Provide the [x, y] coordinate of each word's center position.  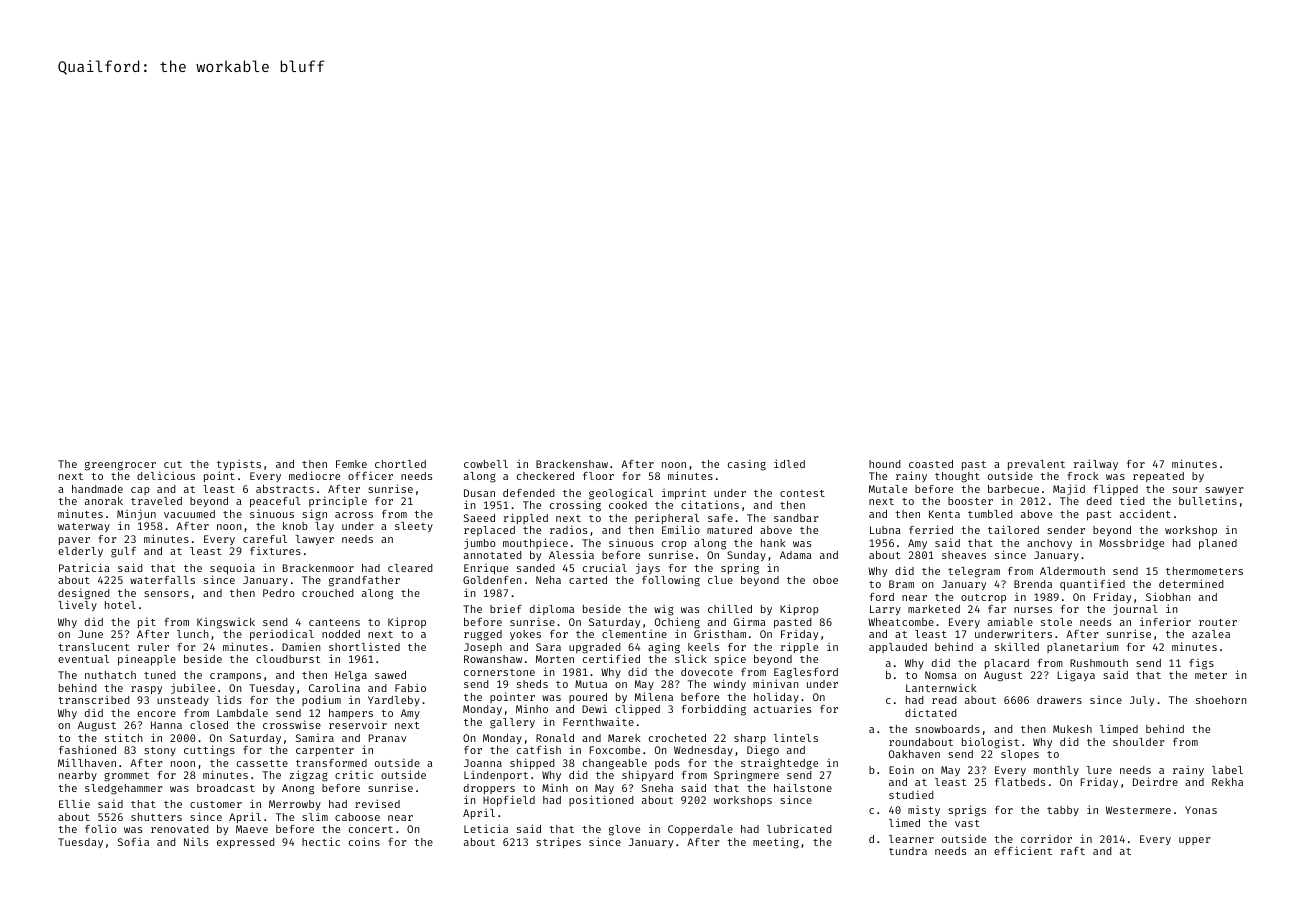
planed [1218, 544]
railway [1096, 464]
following [671, 581]
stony [160, 751]
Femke [351, 464]
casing [747, 465]
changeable [615, 765]
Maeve [252, 829]
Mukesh [1072, 729]
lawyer [315, 540]
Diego [763, 751]
